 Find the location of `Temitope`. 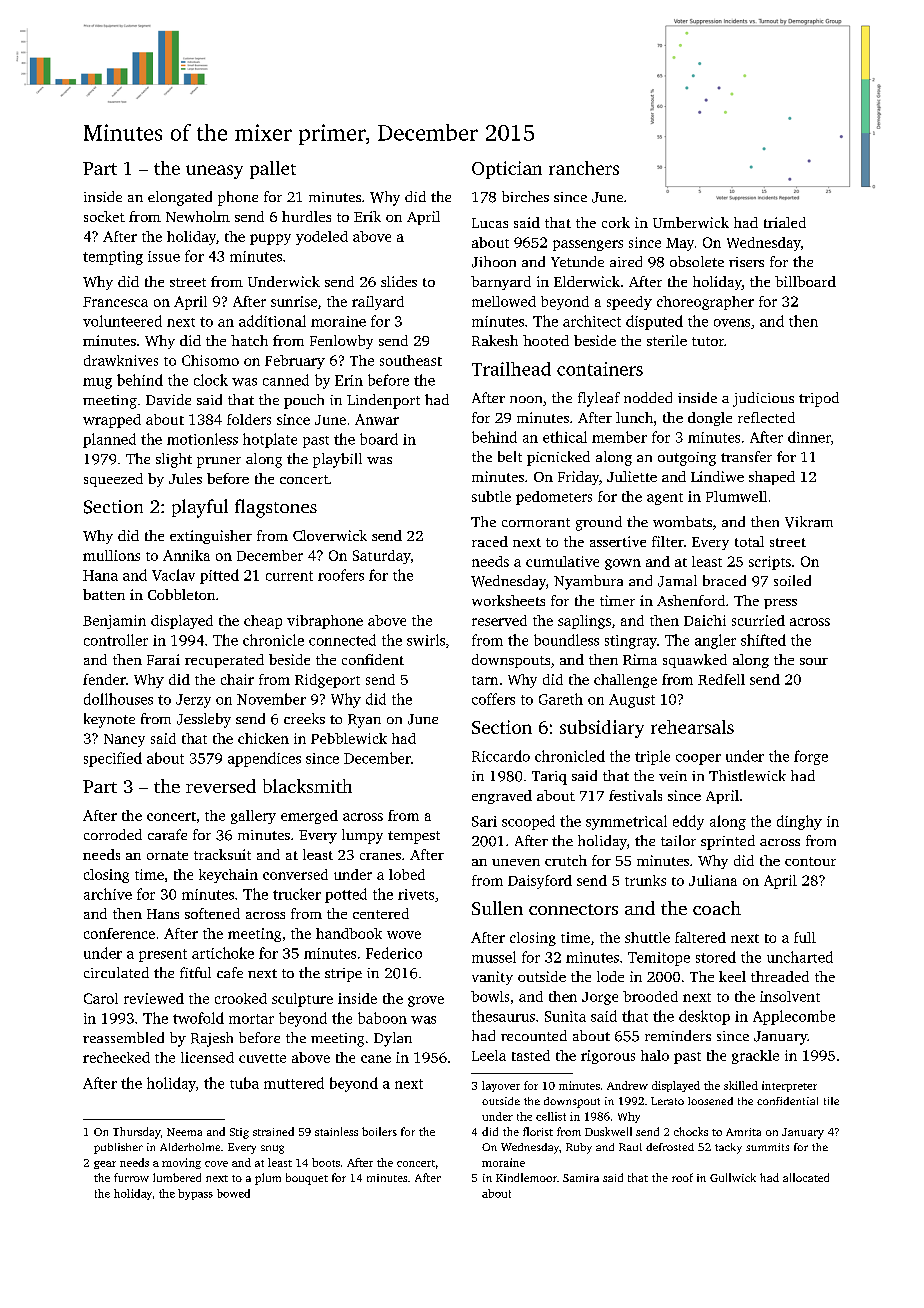

Temitope is located at coordinates (659, 959).
